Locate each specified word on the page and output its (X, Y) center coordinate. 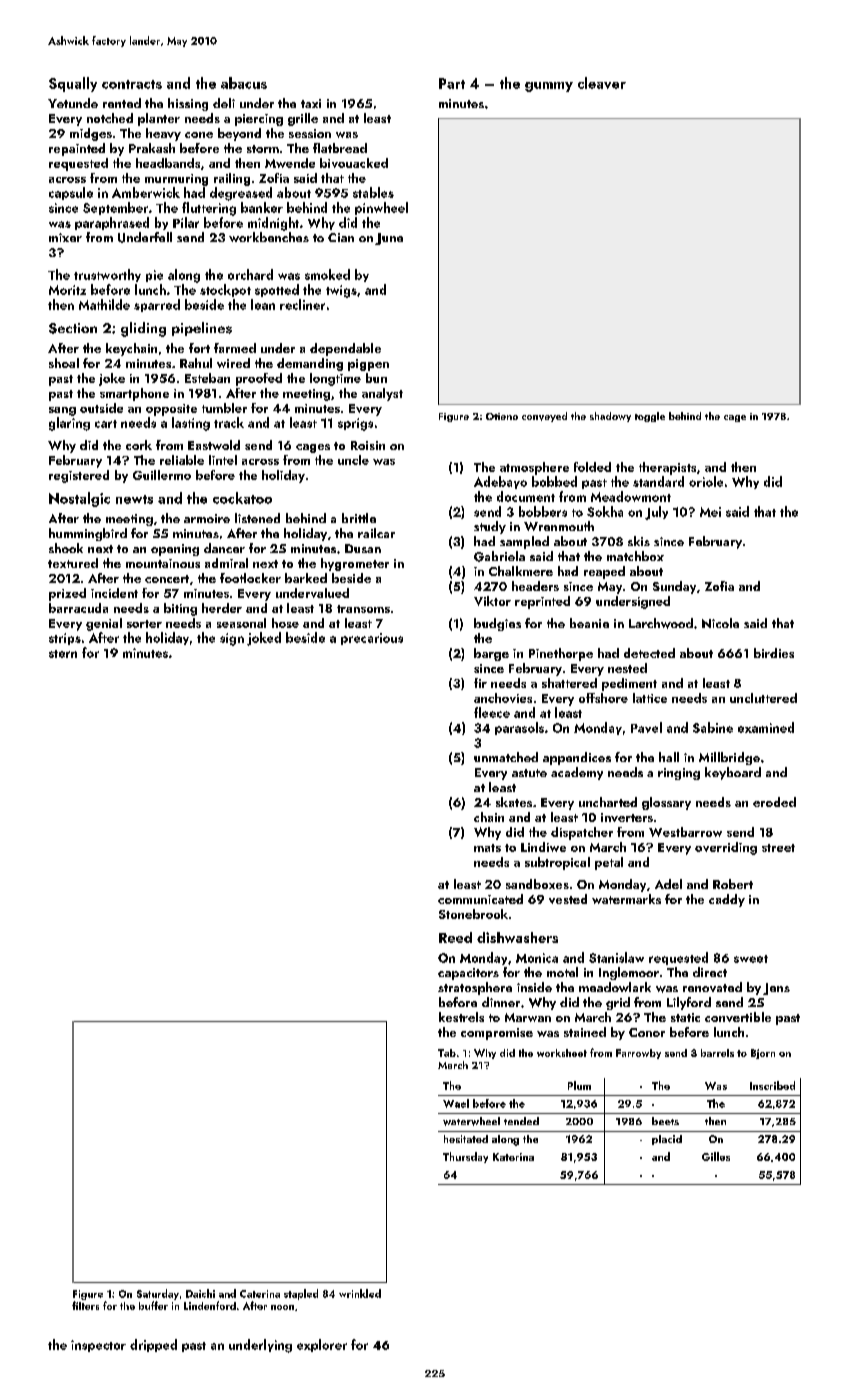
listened (257, 518)
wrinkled (360, 1293)
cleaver (602, 83)
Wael (456, 1103)
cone (199, 135)
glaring (69, 424)
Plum (579, 1085)
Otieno (502, 416)
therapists (667, 468)
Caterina (260, 1294)
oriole (706, 481)
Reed (455, 937)
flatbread (340, 148)
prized (67, 594)
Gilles (716, 1156)
